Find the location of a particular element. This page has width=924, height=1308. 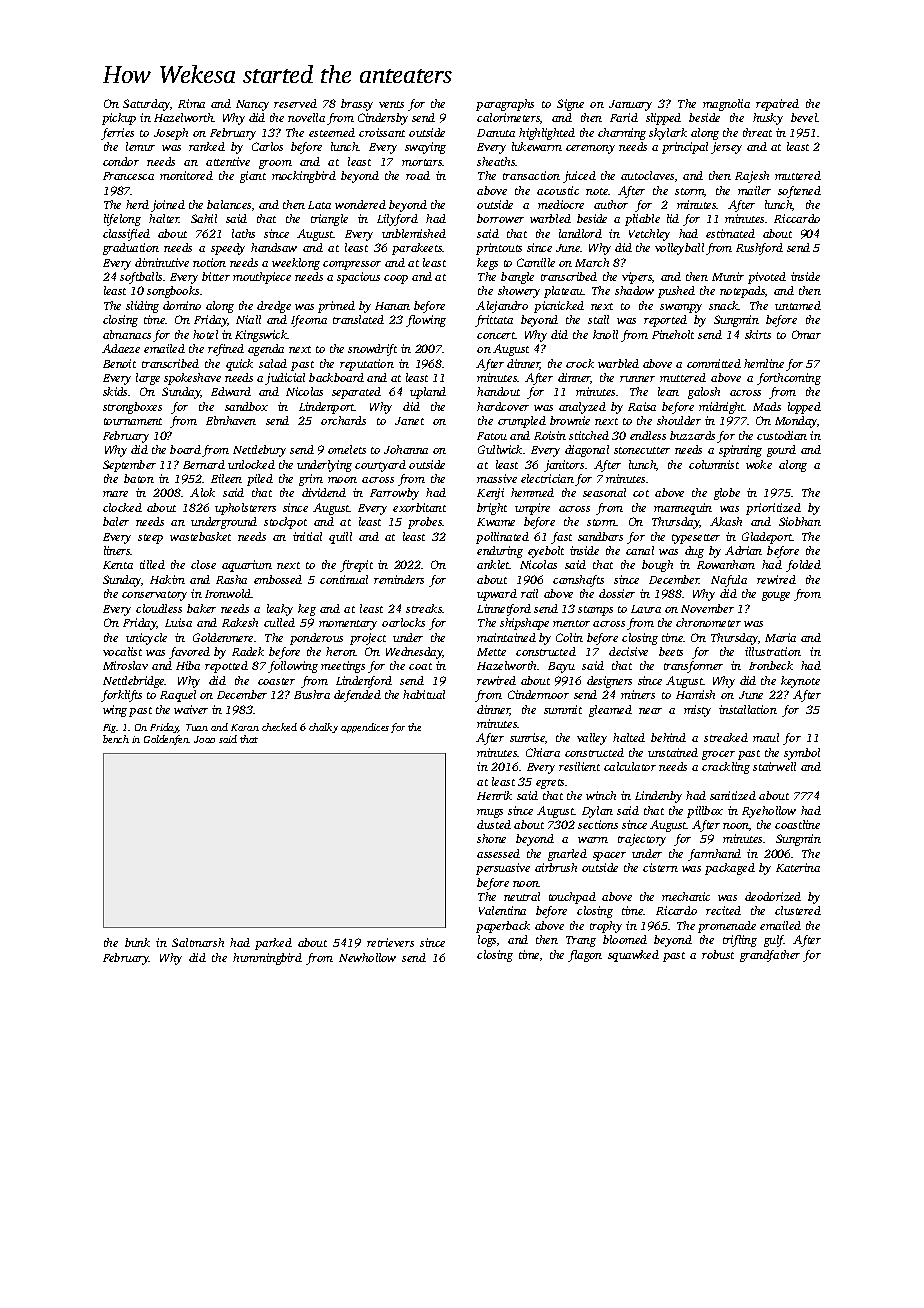

January is located at coordinates (630, 105).
